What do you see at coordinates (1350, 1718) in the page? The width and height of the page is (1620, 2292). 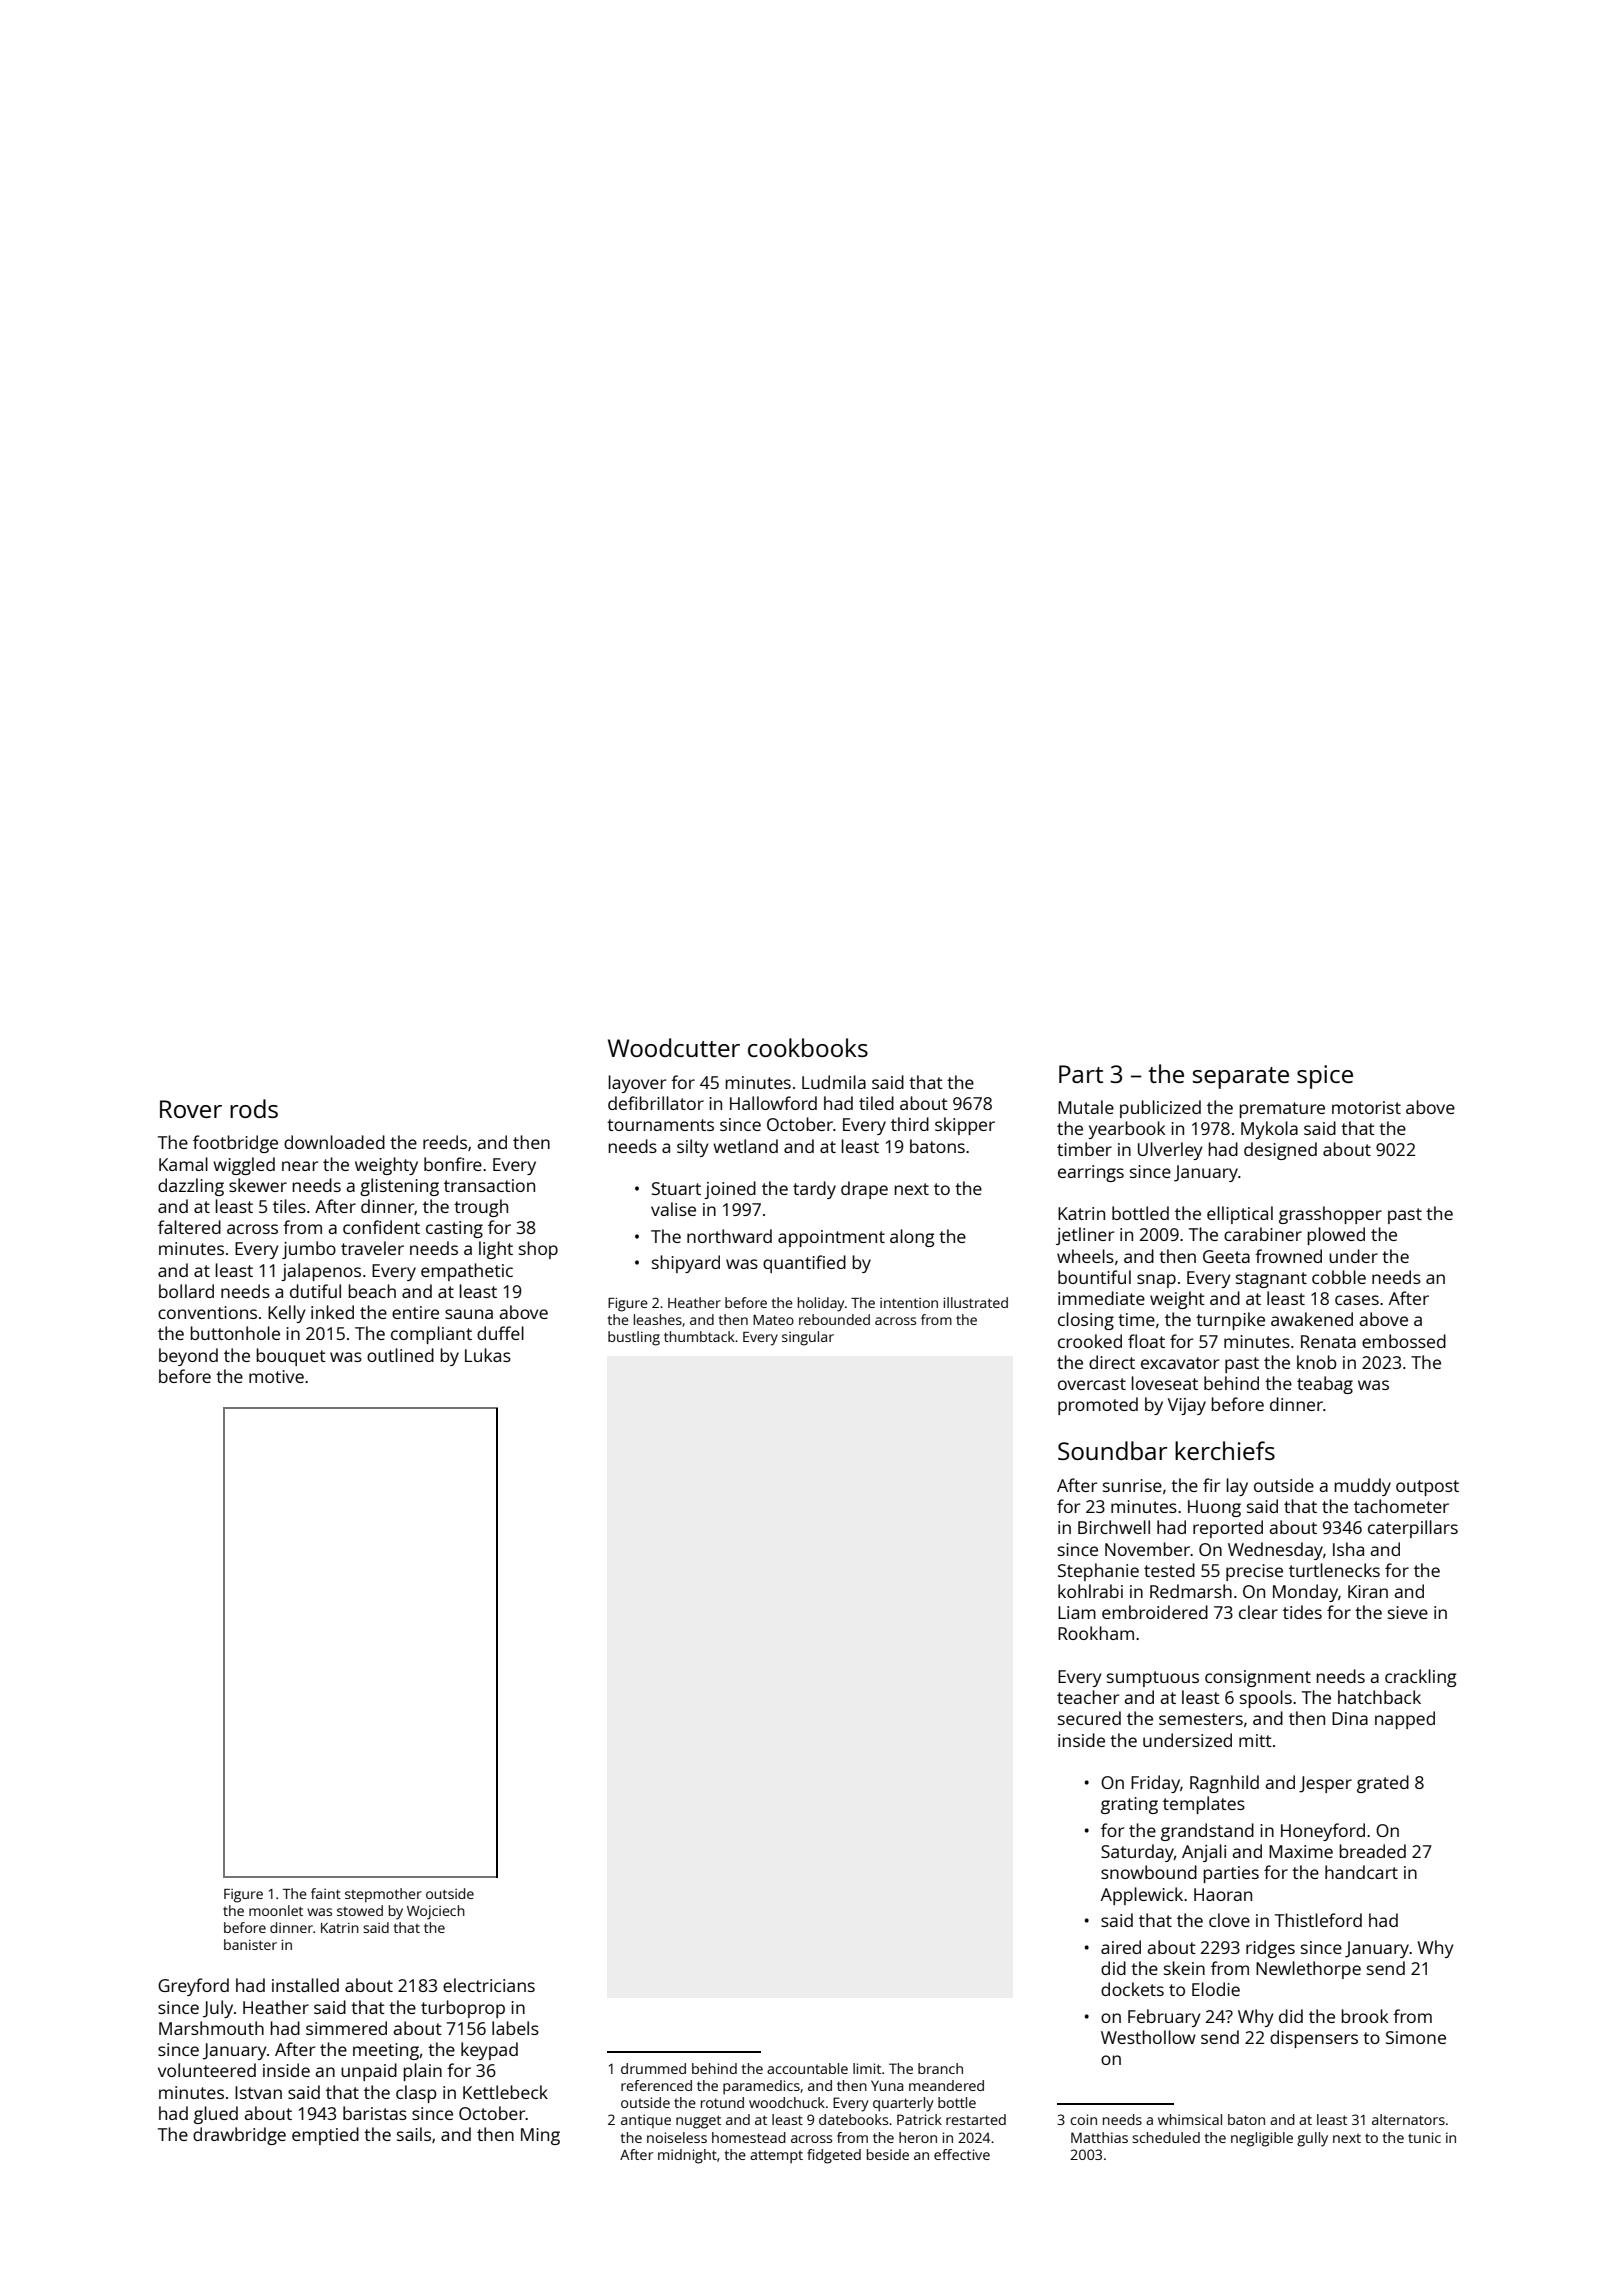 I see `Dina` at bounding box center [1350, 1718].
